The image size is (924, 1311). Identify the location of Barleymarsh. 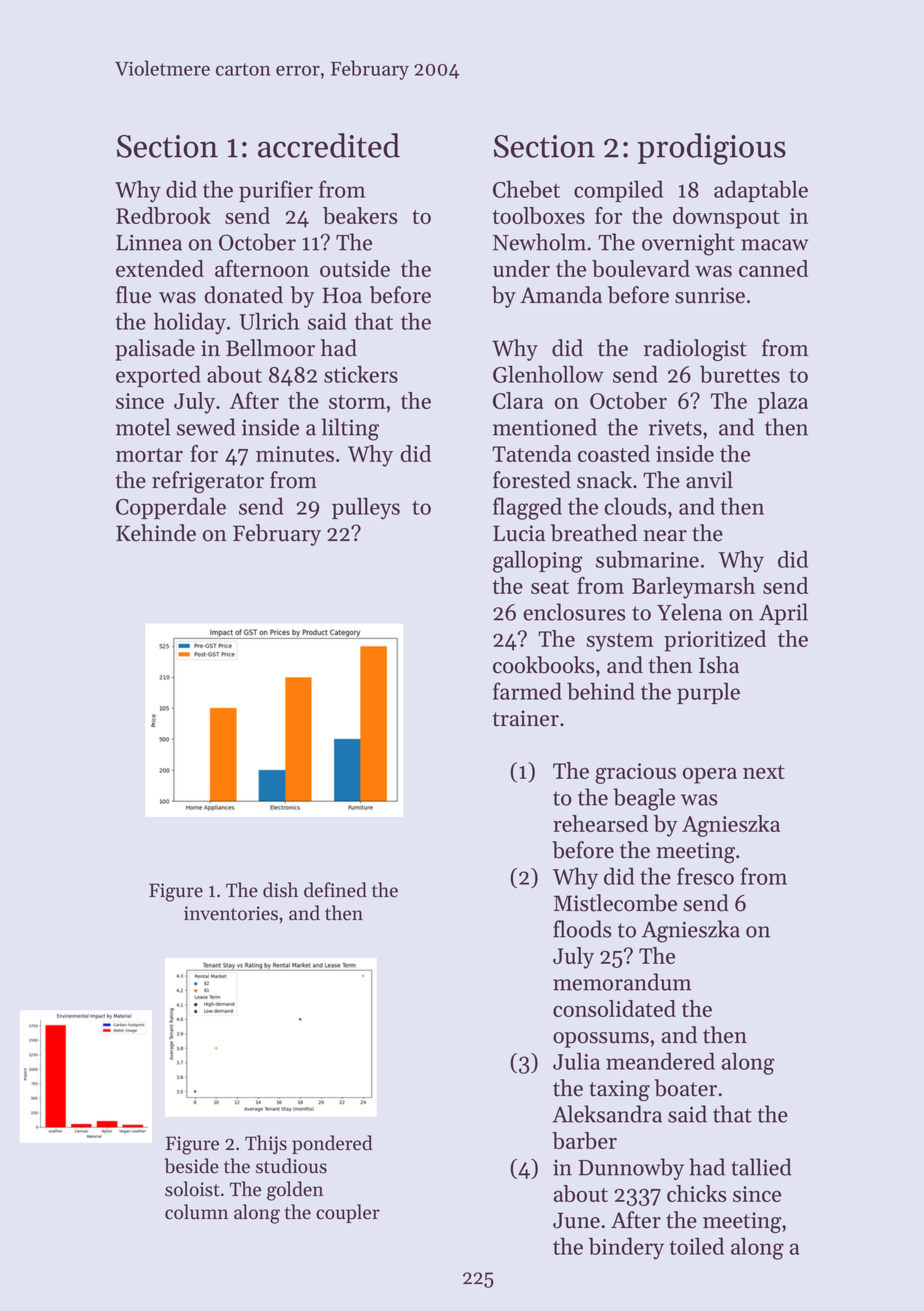
(693, 588).
